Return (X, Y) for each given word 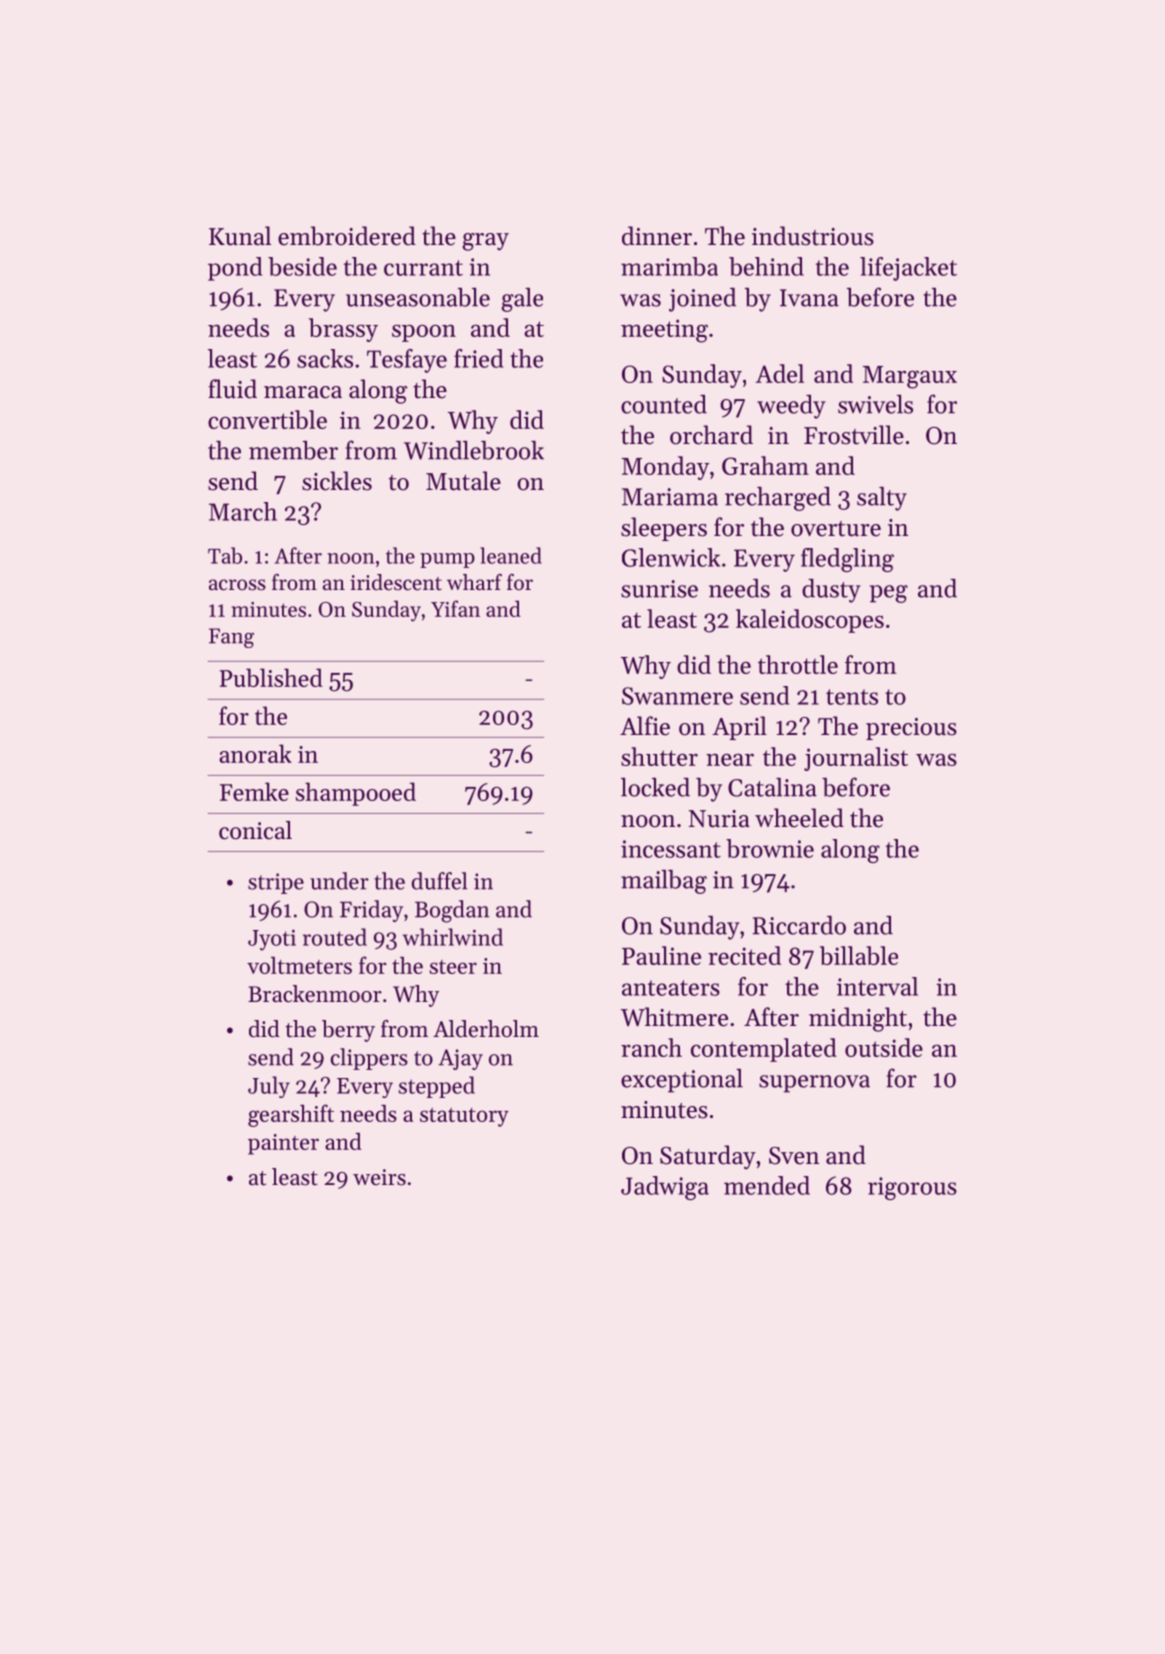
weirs (379, 1177)
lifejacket (908, 269)
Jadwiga (665, 1188)
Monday (665, 468)
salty (882, 499)
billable (859, 955)
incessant (671, 849)
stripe (276, 883)
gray (486, 242)
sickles (337, 481)
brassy (343, 330)
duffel (440, 881)
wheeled (799, 818)
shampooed (356, 794)
